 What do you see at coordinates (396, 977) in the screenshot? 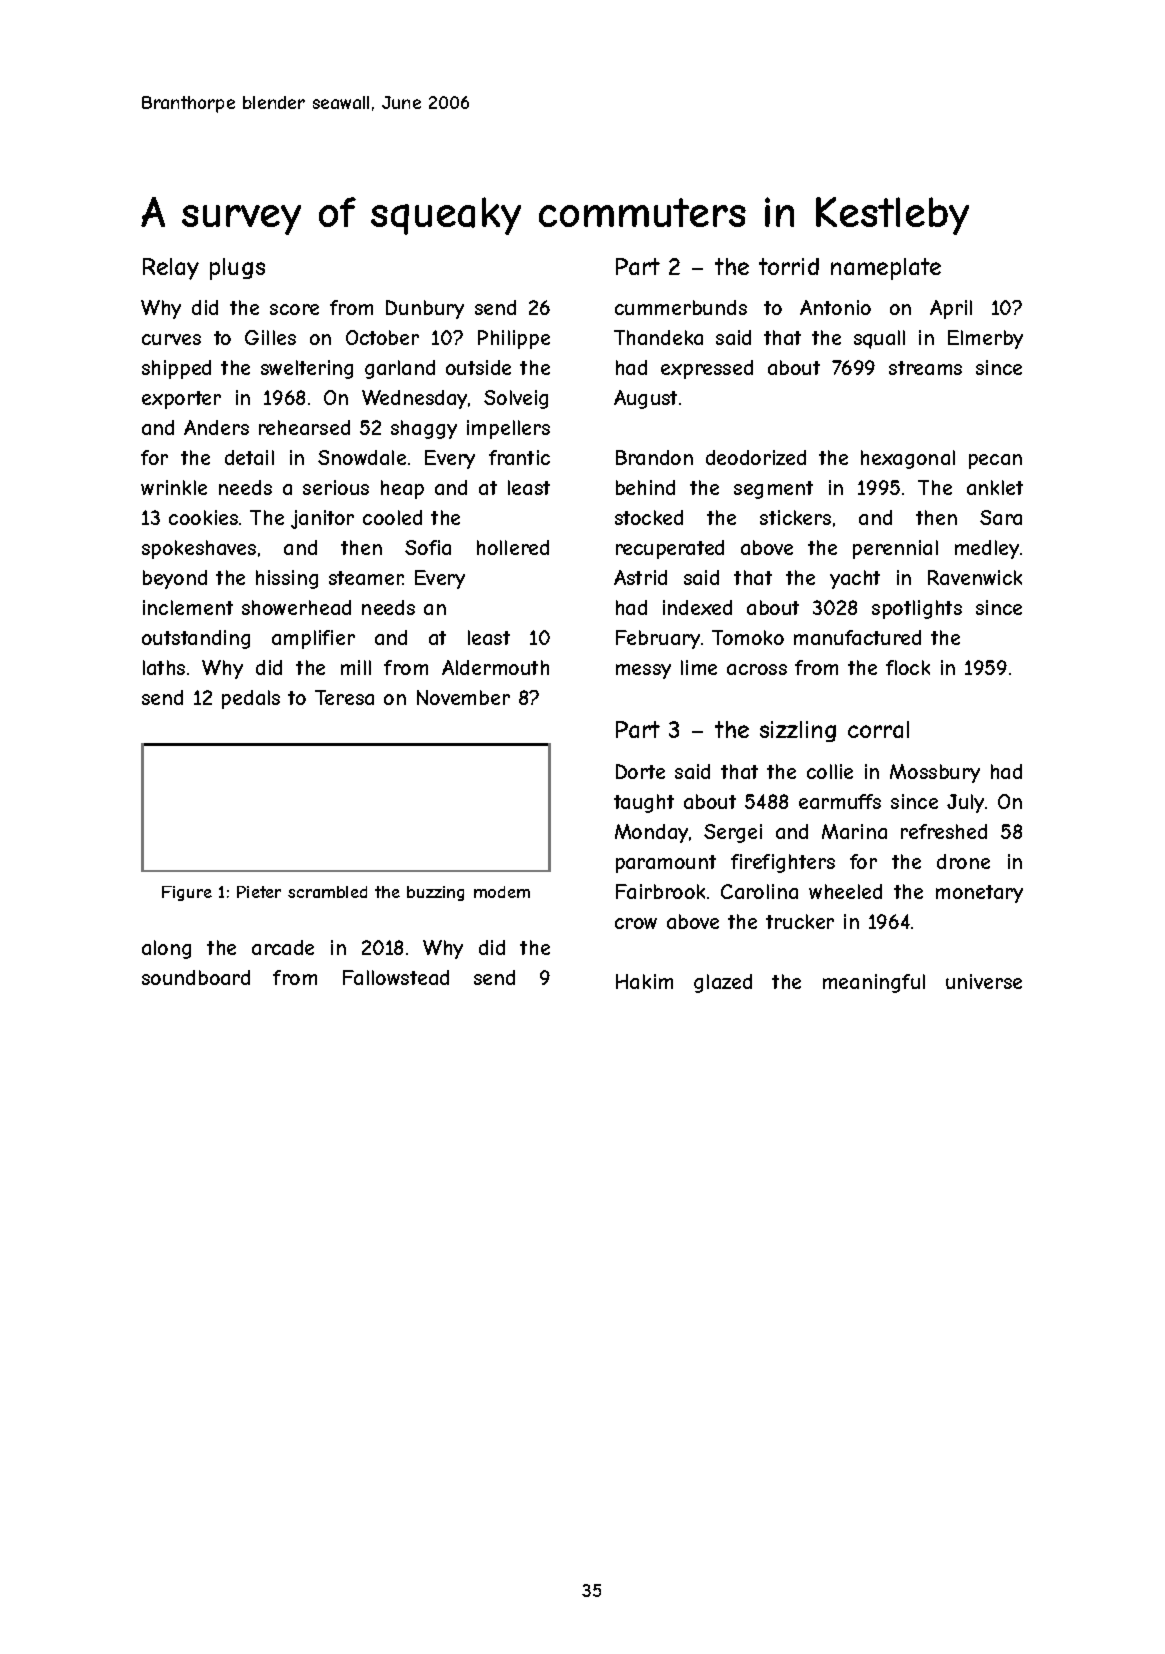
I see `Fallowstead` at bounding box center [396, 977].
